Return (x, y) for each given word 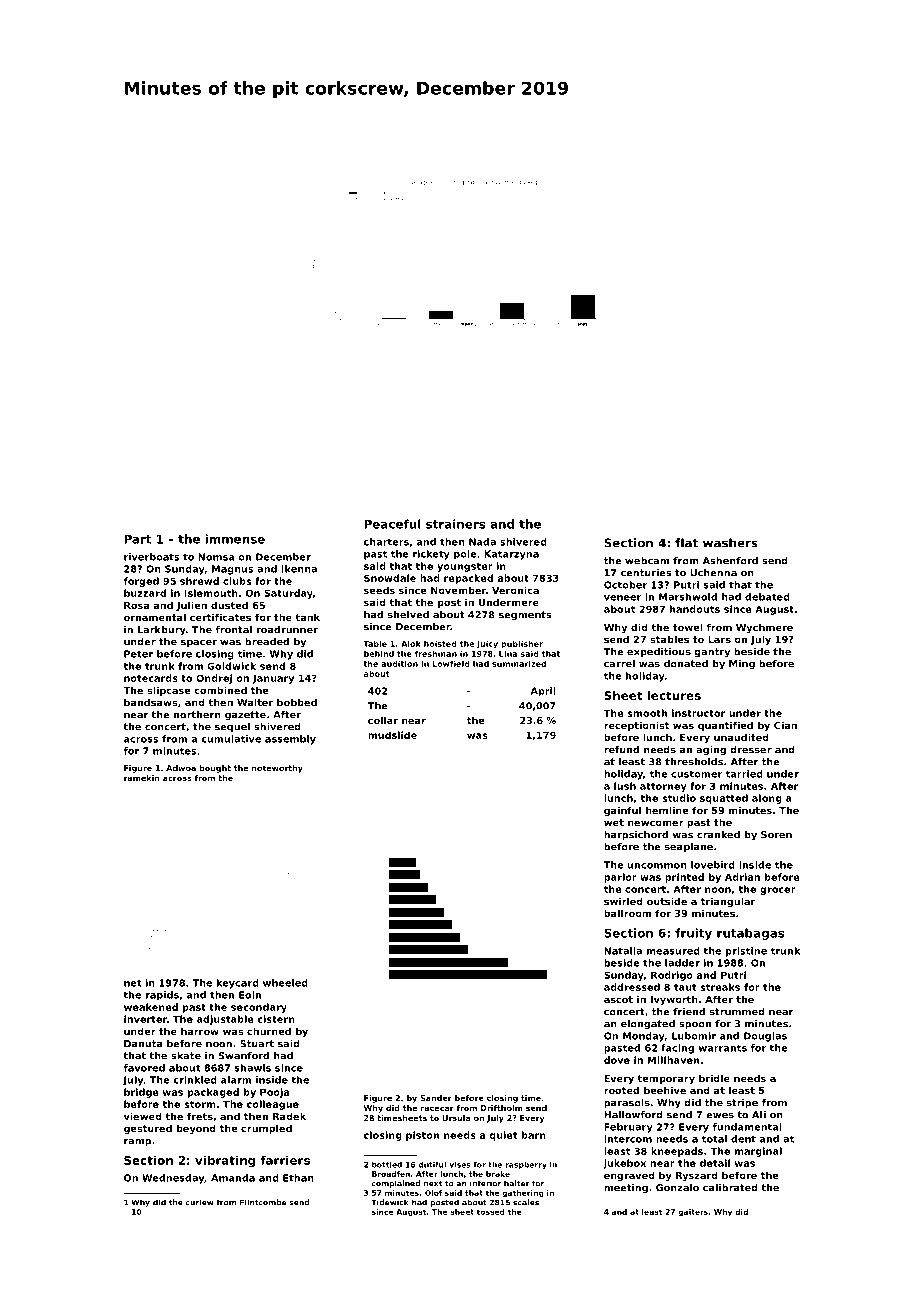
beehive (665, 1090)
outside (667, 901)
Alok (411, 643)
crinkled (195, 1080)
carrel (619, 664)
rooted (621, 1090)
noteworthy (277, 769)
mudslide (392, 735)
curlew (200, 1202)
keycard (238, 984)
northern (197, 715)
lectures (674, 695)
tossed (491, 1212)
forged (141, 582)
